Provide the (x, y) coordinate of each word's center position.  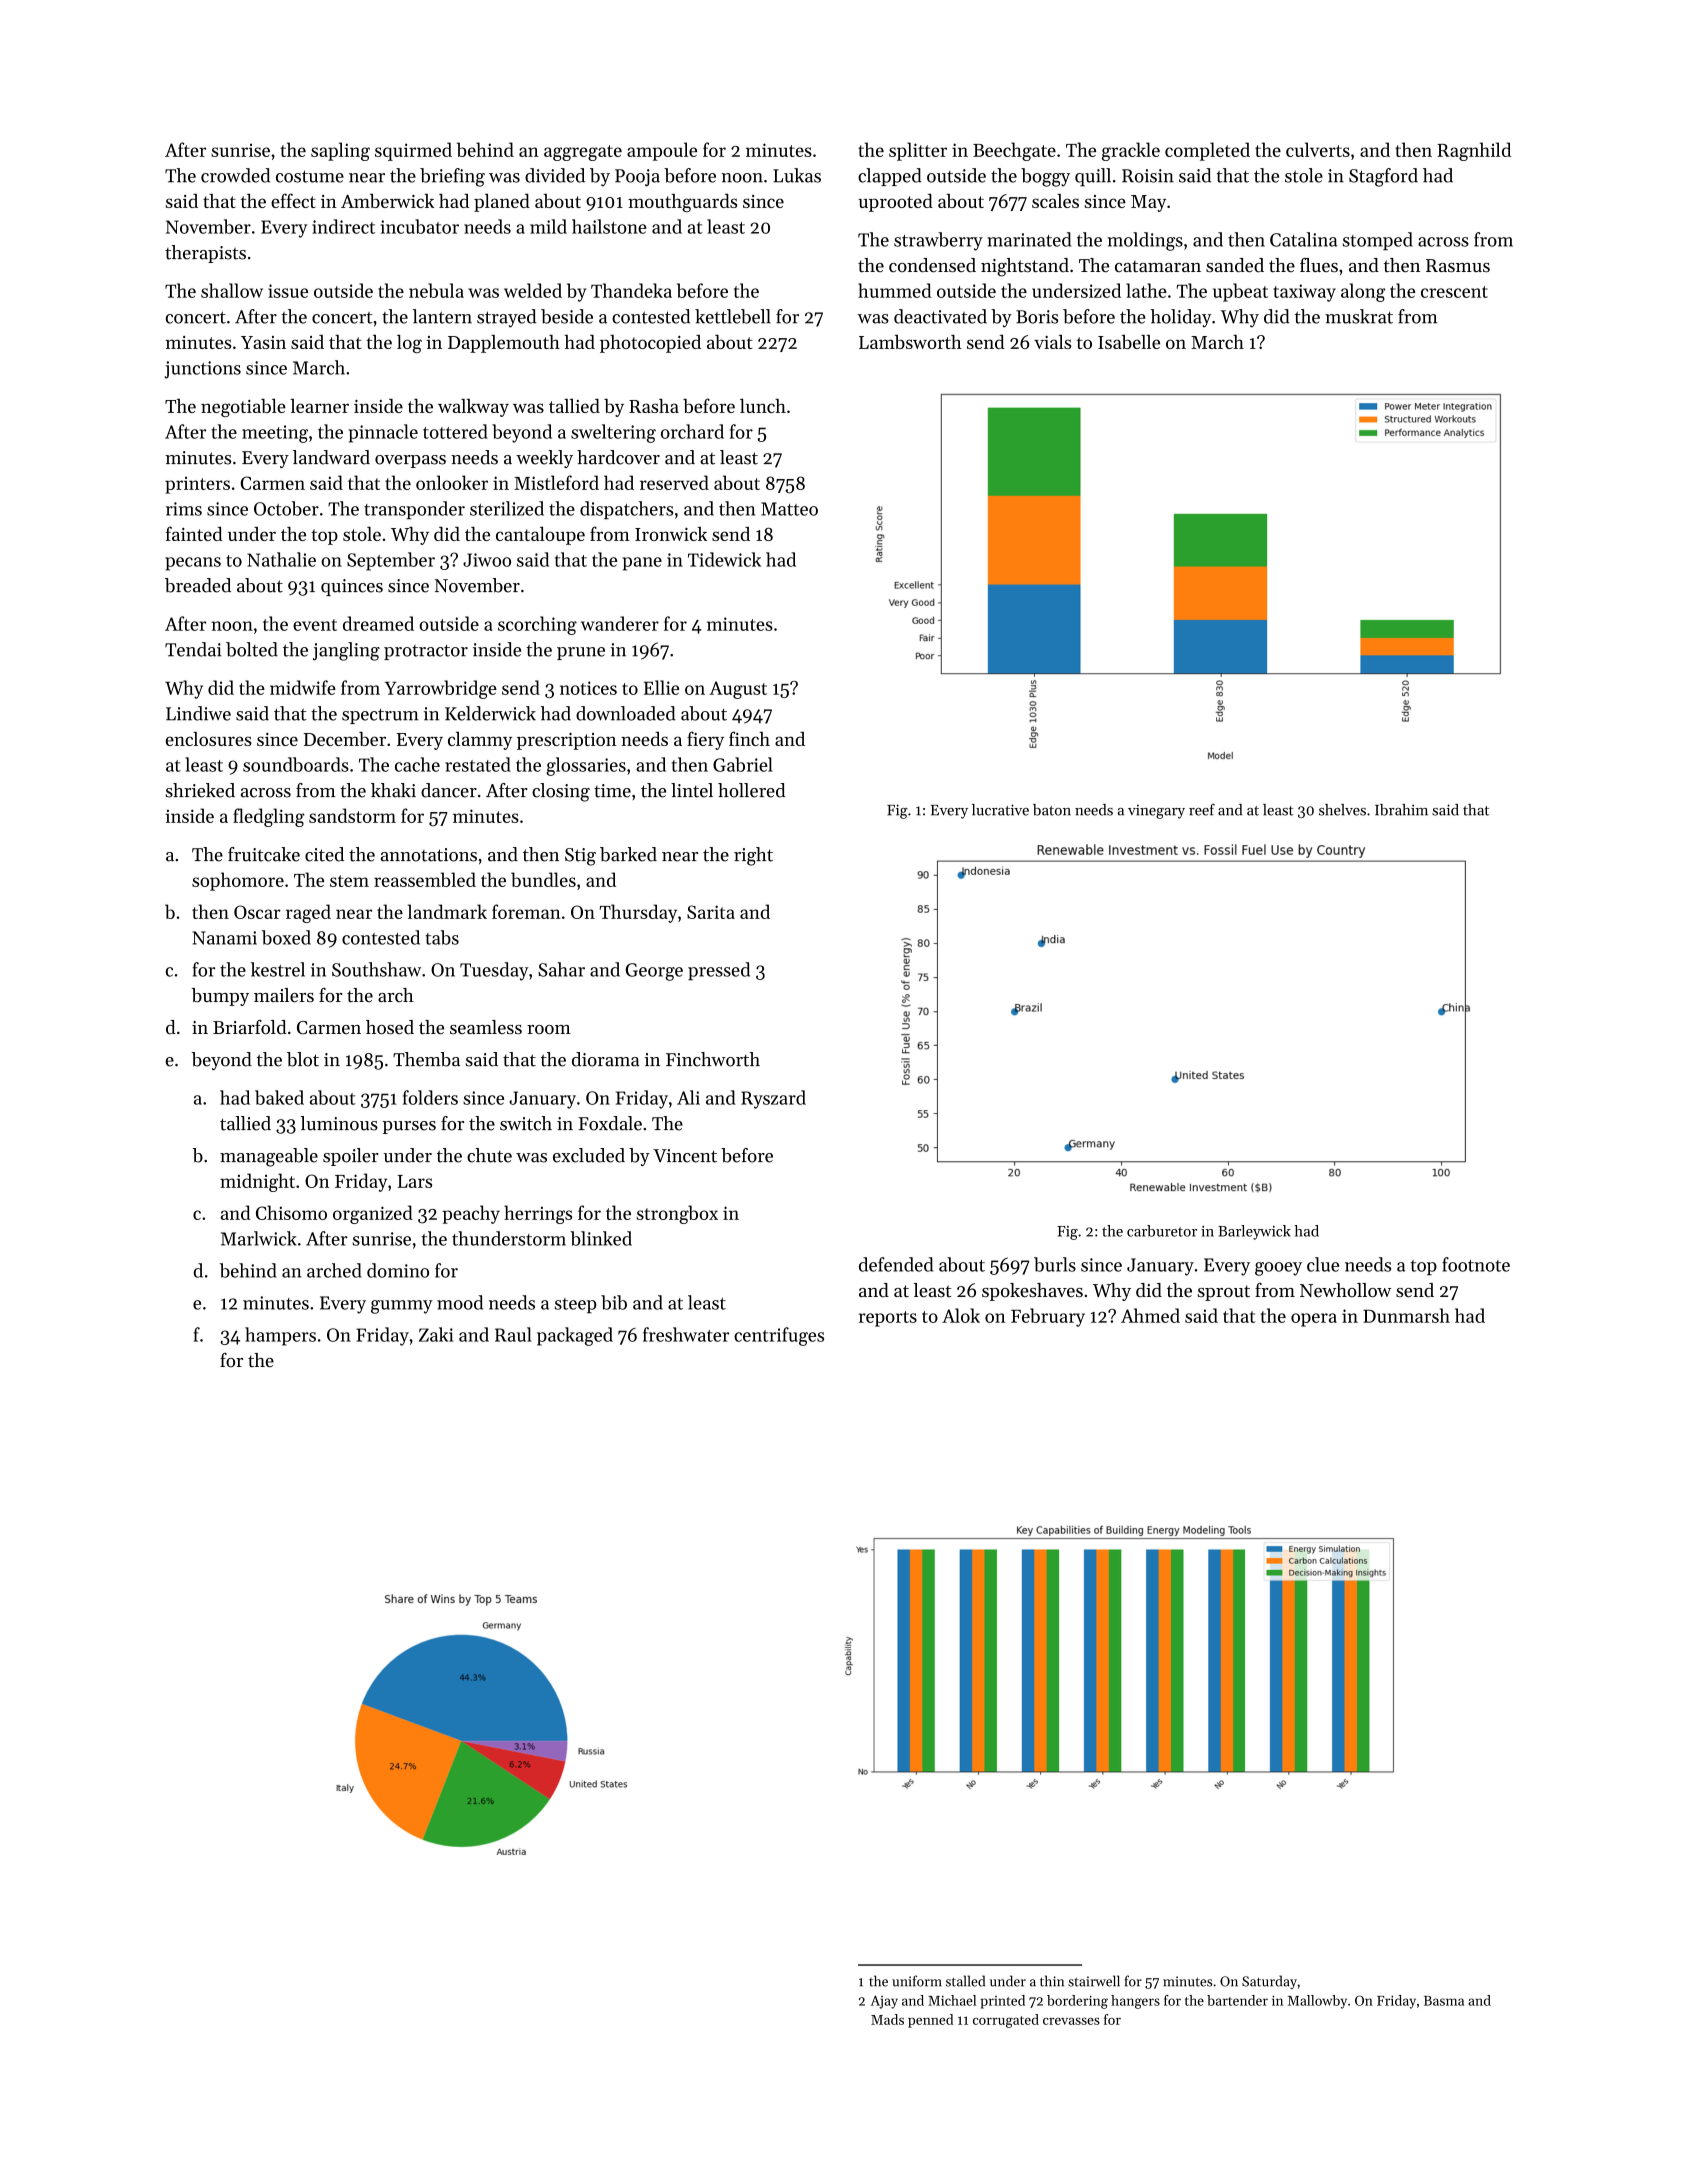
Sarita (711, 912)
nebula (436, 290)
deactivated (940, 316)
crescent (1454, 292)
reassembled (425, 879)
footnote (1476, 1264)
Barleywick (1254, 1232)
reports (888, 1319)
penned (930, 2021)
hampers (280, 1336)
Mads (887, 2019)
